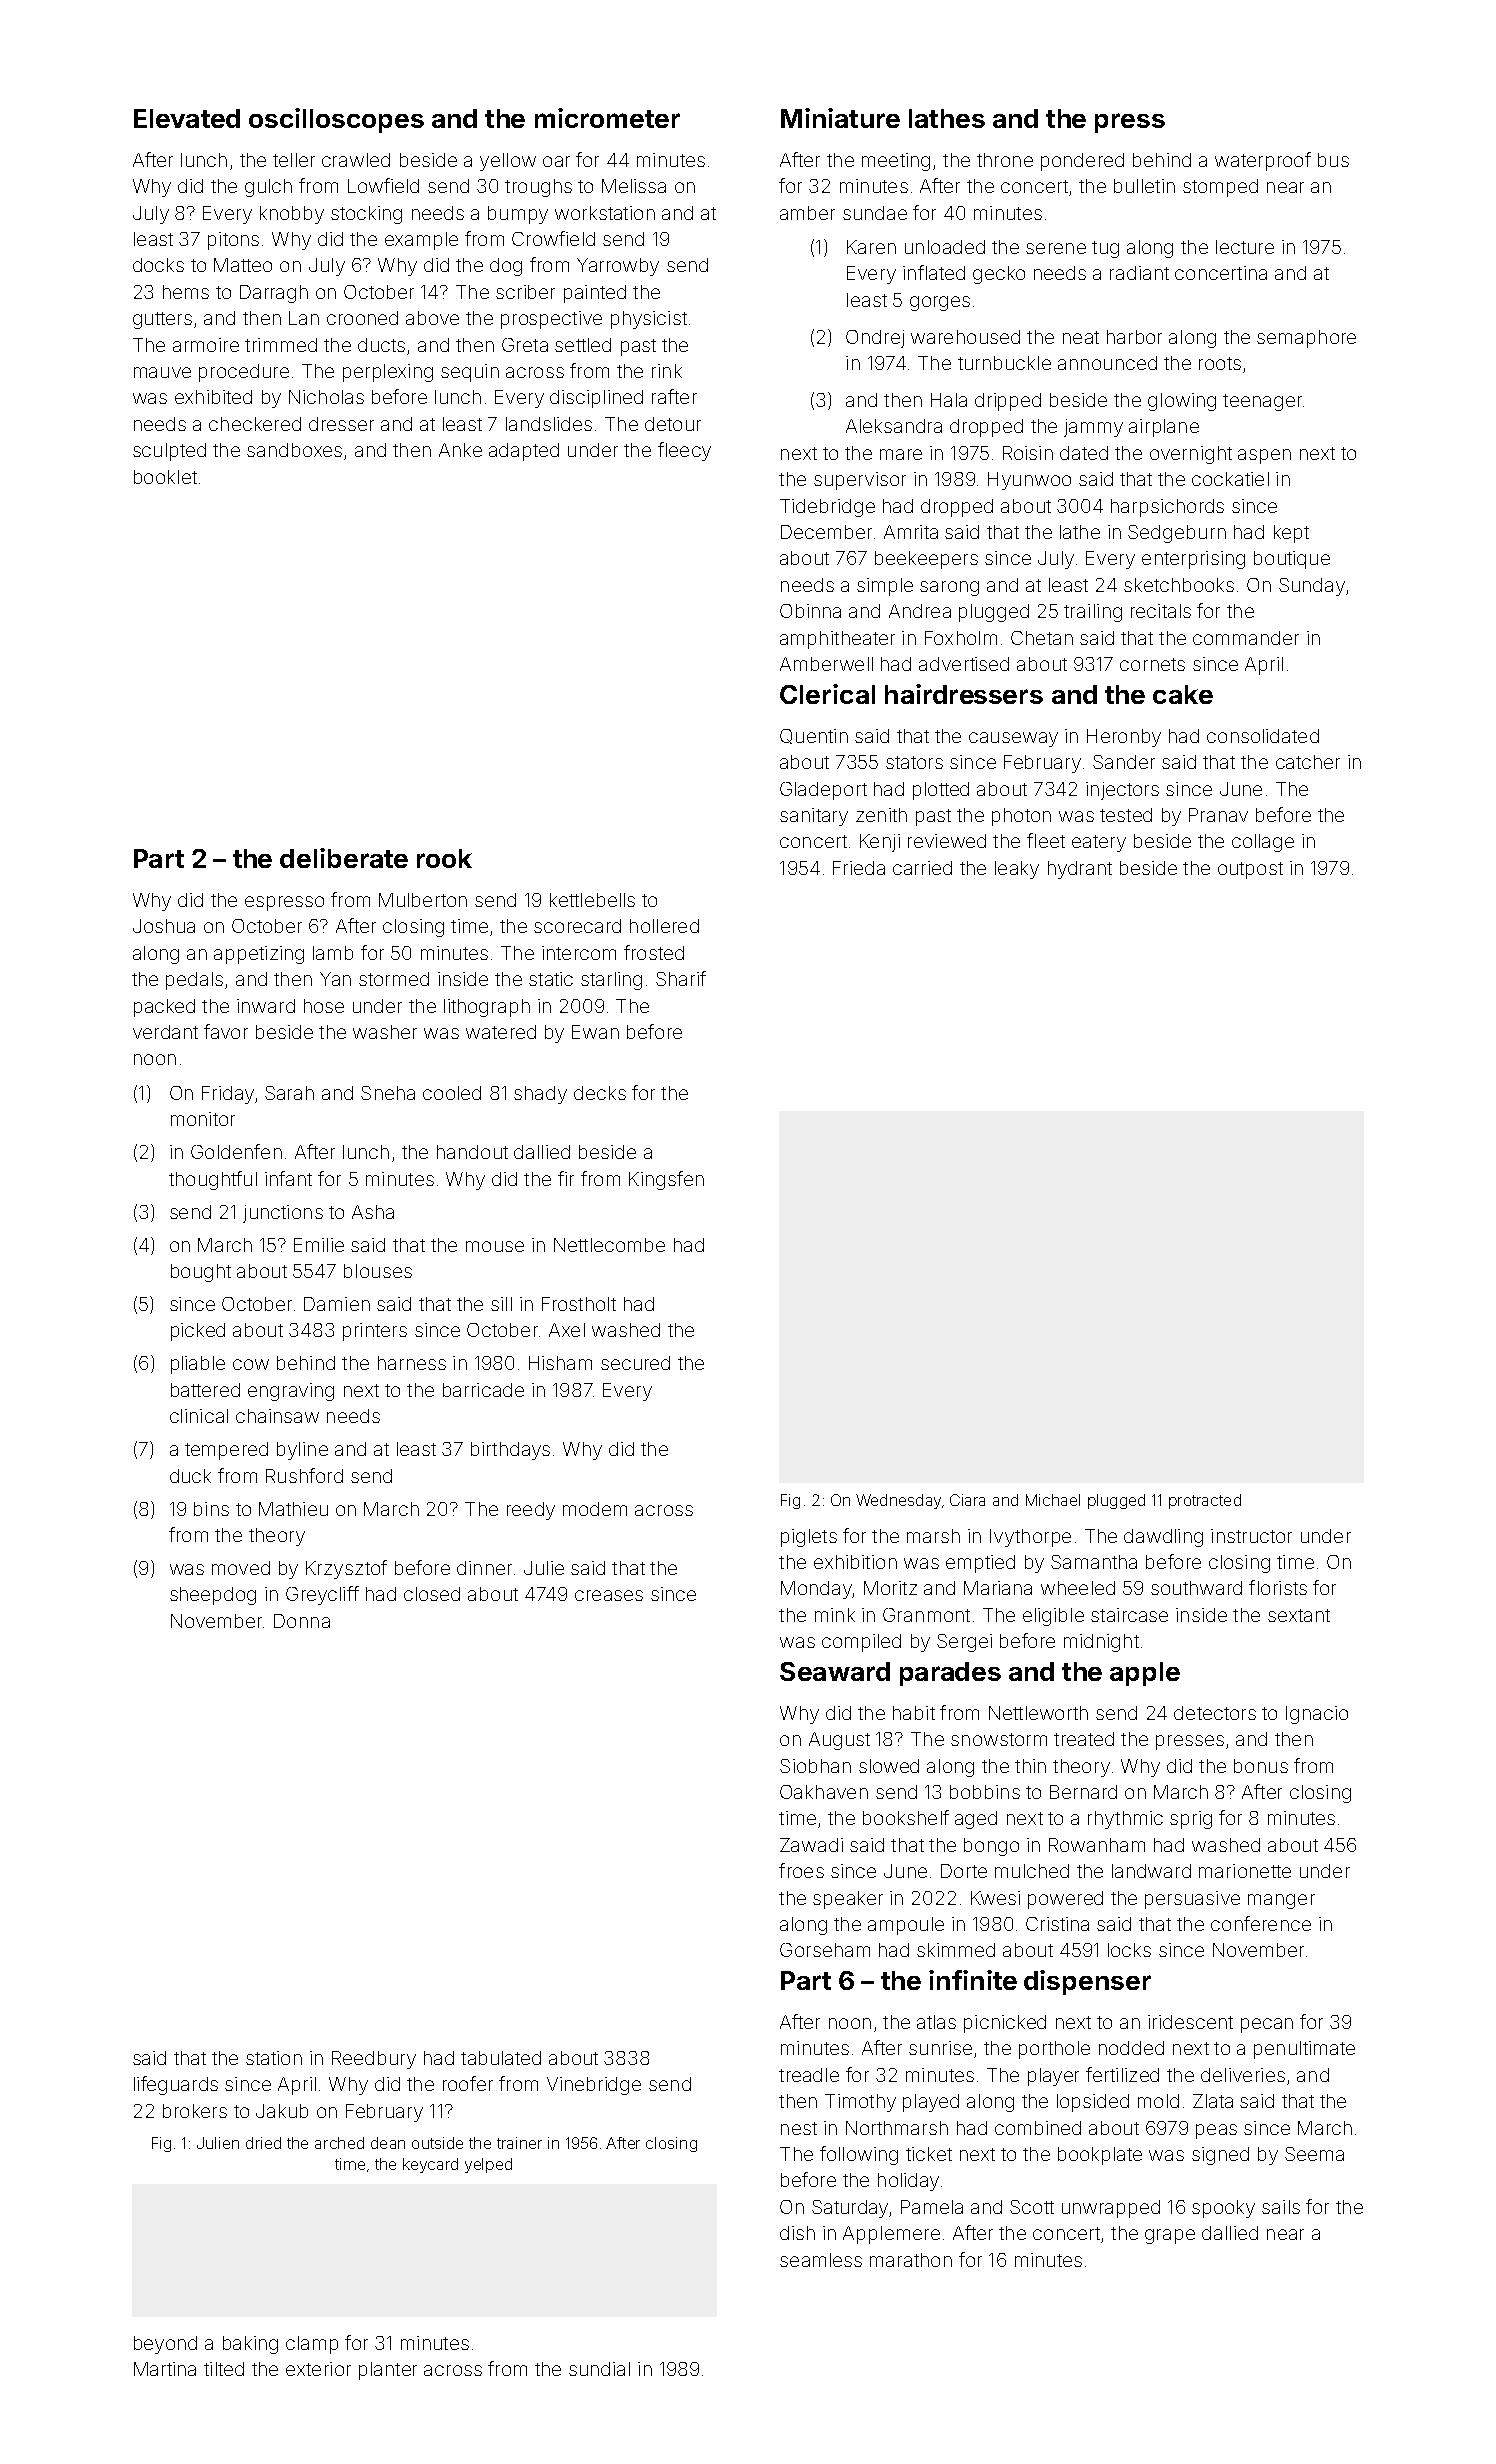 Image resolution: width=1496 pixels, height=2464 pixels. What do you see at coordinates (483, 1390) in the screenshot?
I see `barricade` at bounding box center [483, 1390].
